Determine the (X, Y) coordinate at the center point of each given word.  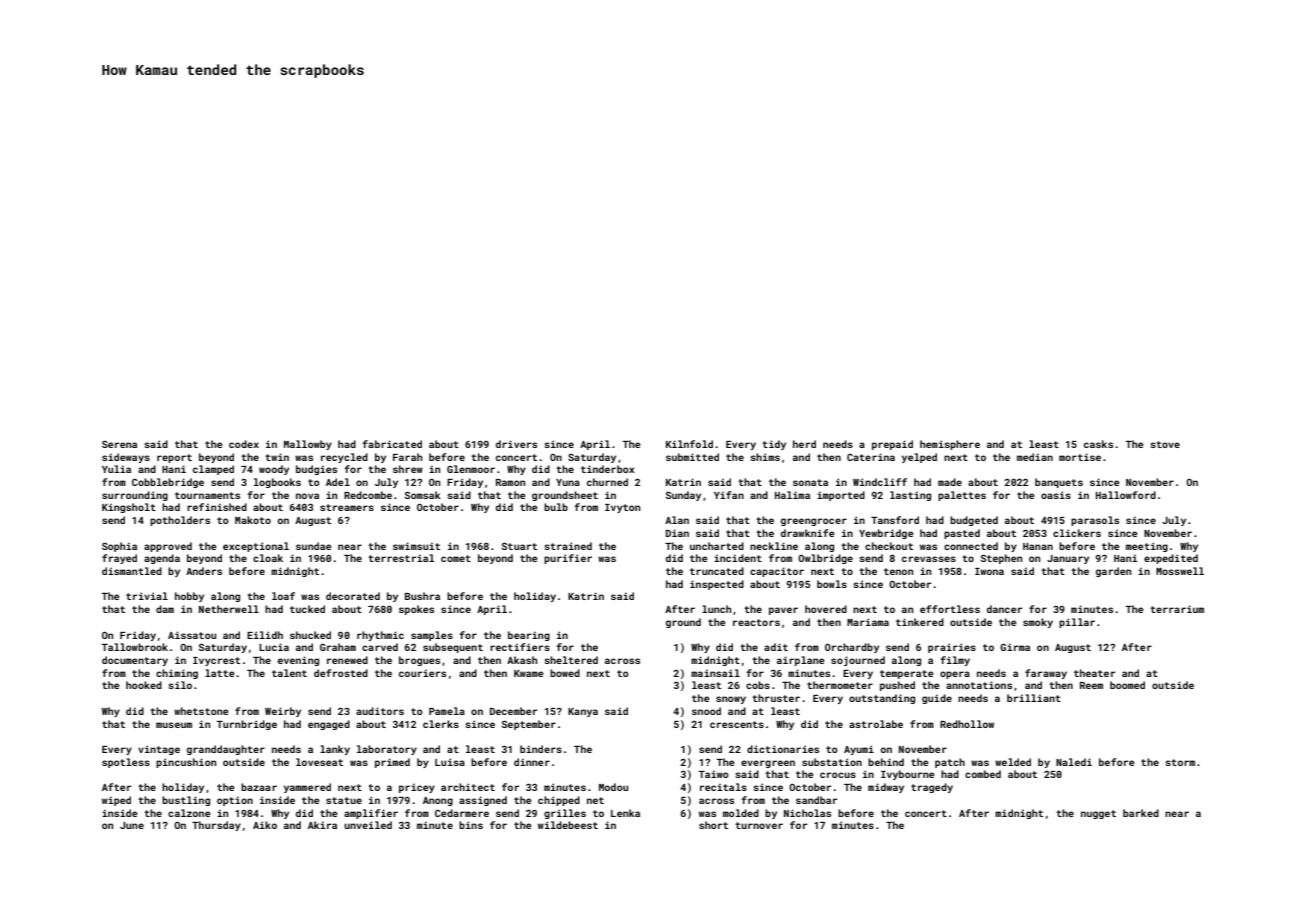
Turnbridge (246, 725)
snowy (731, 700)
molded (741, 813)
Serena (119, 444)
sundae (313, 546)
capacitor (777, 572)
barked (1141, 813)
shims (765, 457)
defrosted (341, 673)
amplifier (371, 814)
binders (541, 749)
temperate (906, 674)
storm (1180, 762)
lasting (910, 496)
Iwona (989, 571)
